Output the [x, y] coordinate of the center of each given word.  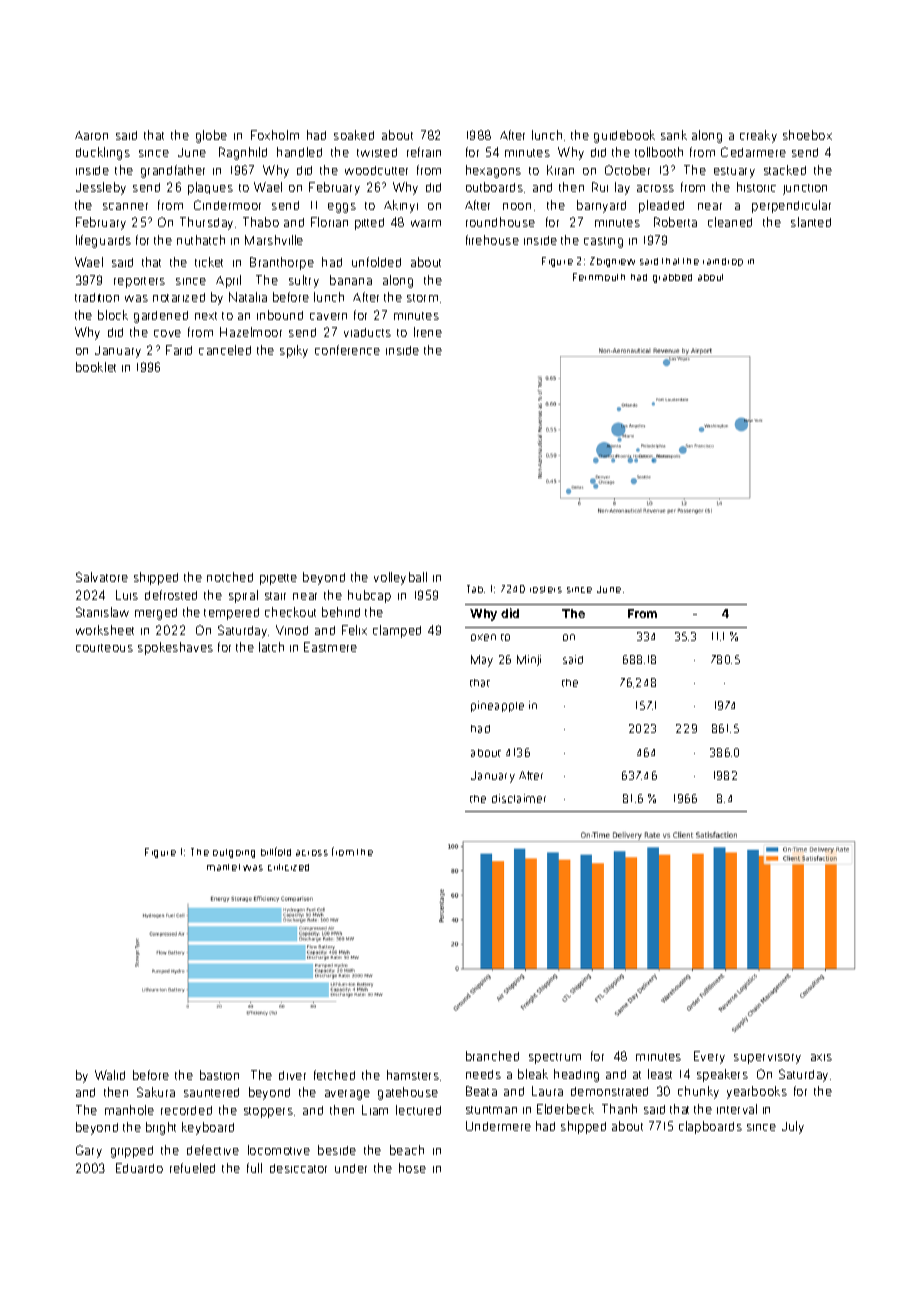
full [254, 1168]
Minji [529, 660]
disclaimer [519, 798]
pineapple [497, 706]
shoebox [807, 135]
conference [347, 350]
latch [271, 647]
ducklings [103, 153]
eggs [342, 208]
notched [230, 577]
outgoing [234, 853]
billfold [276, 851]
